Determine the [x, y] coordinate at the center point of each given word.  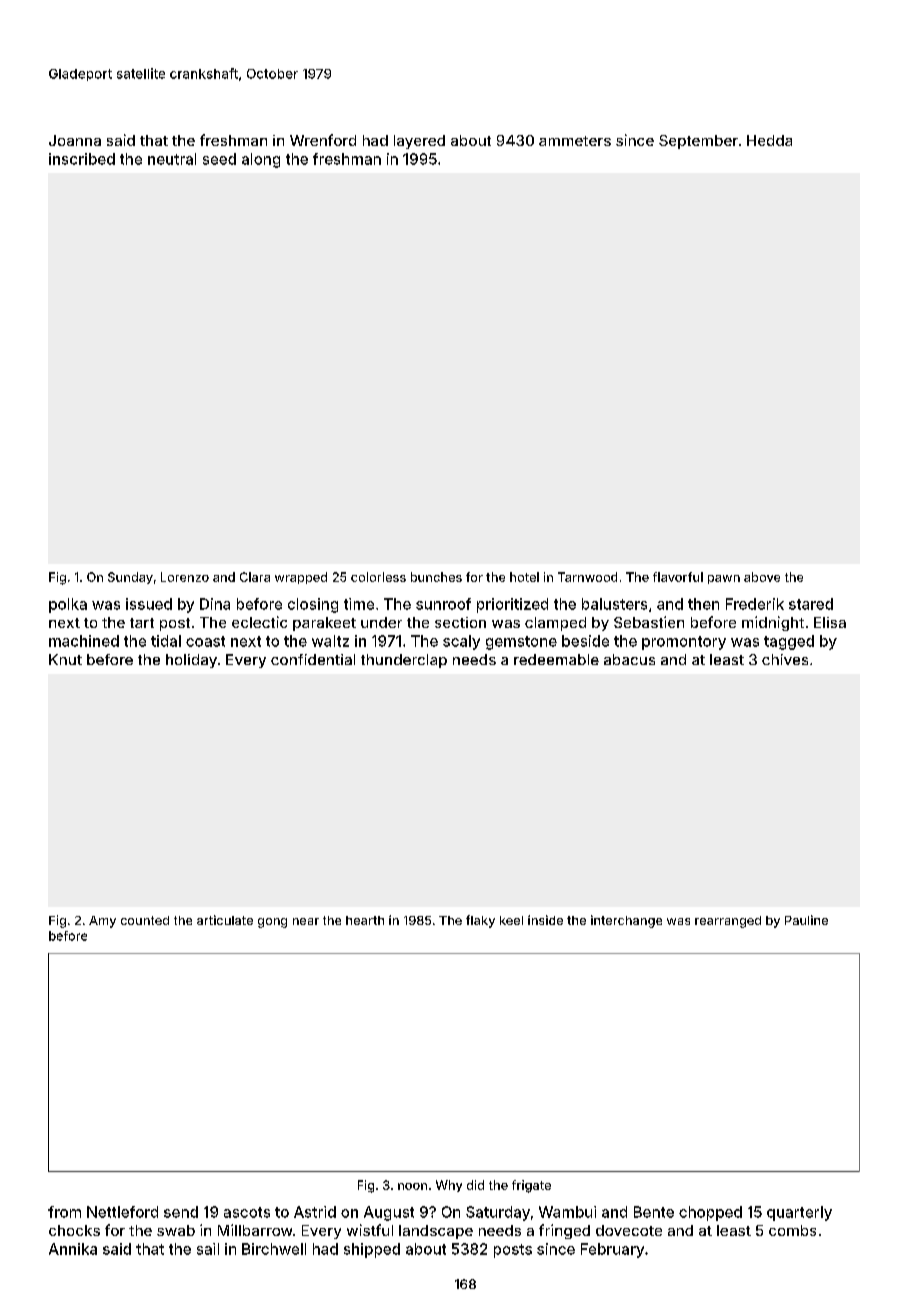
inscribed [82, 159]
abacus [629, 659]
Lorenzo [185, 577]
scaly [461, 642]
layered [419, 142]
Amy [102, 922]
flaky [480, 921]
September [698, 142]
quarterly [799, 1213]
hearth [365, 920]
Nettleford [122, 1212]
